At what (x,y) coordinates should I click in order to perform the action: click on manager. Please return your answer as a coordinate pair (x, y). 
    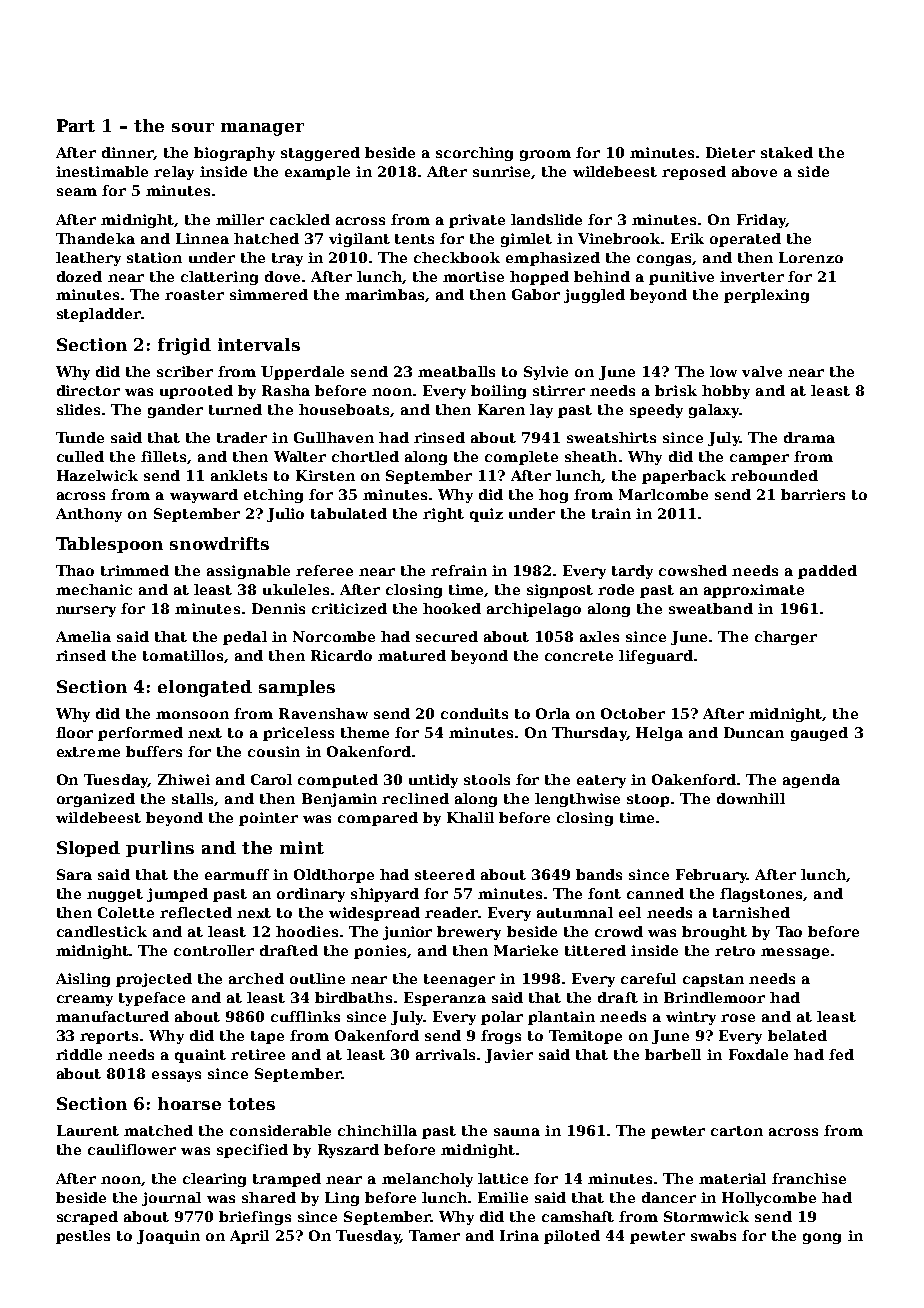
    Looking at the image, I should click on (262, 129).
